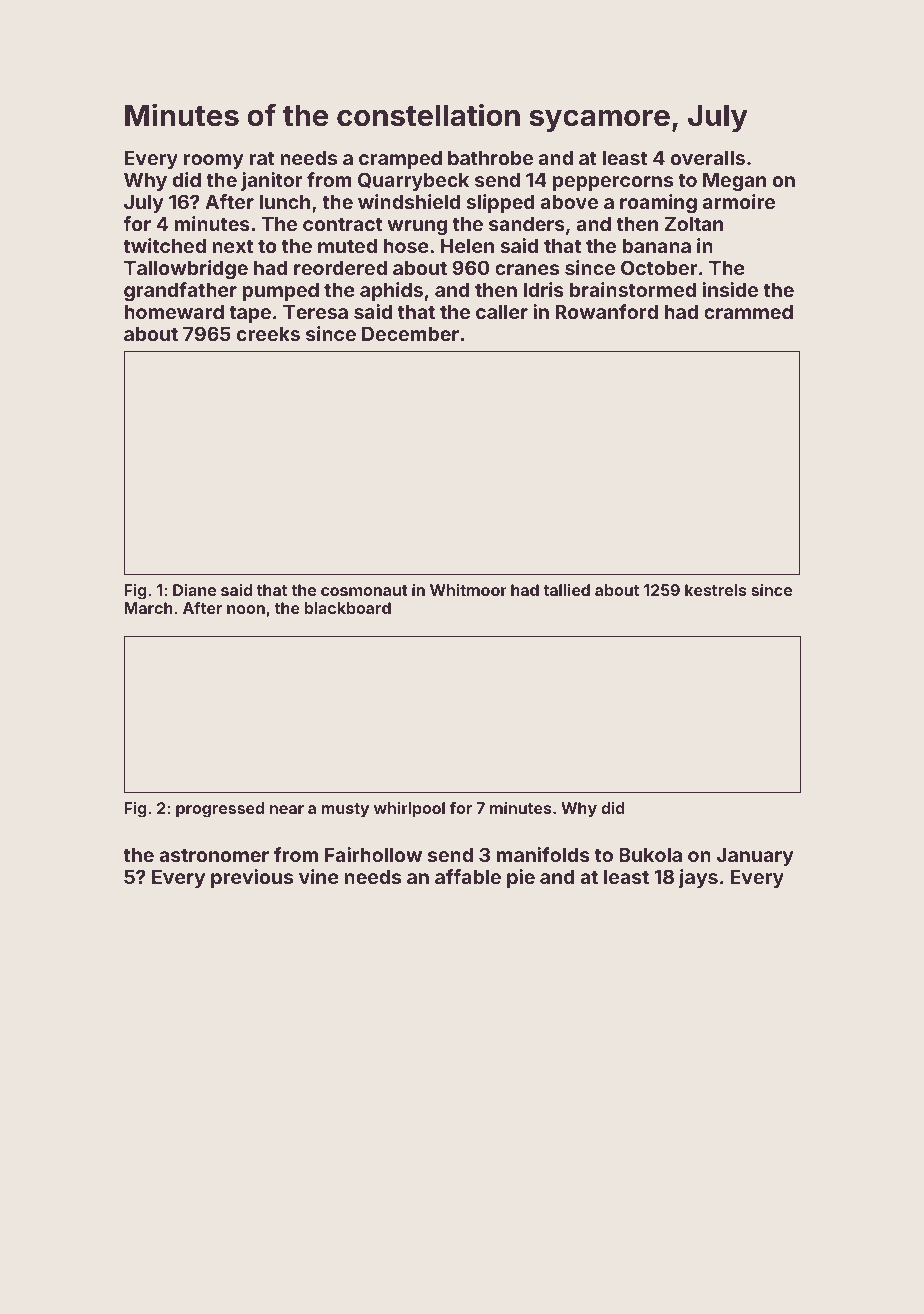 Image resolution: width=924 pixels, height=1314 pixels. Describe the element at coordinates (220, 810) in the page. I see `progressed` at that location.
